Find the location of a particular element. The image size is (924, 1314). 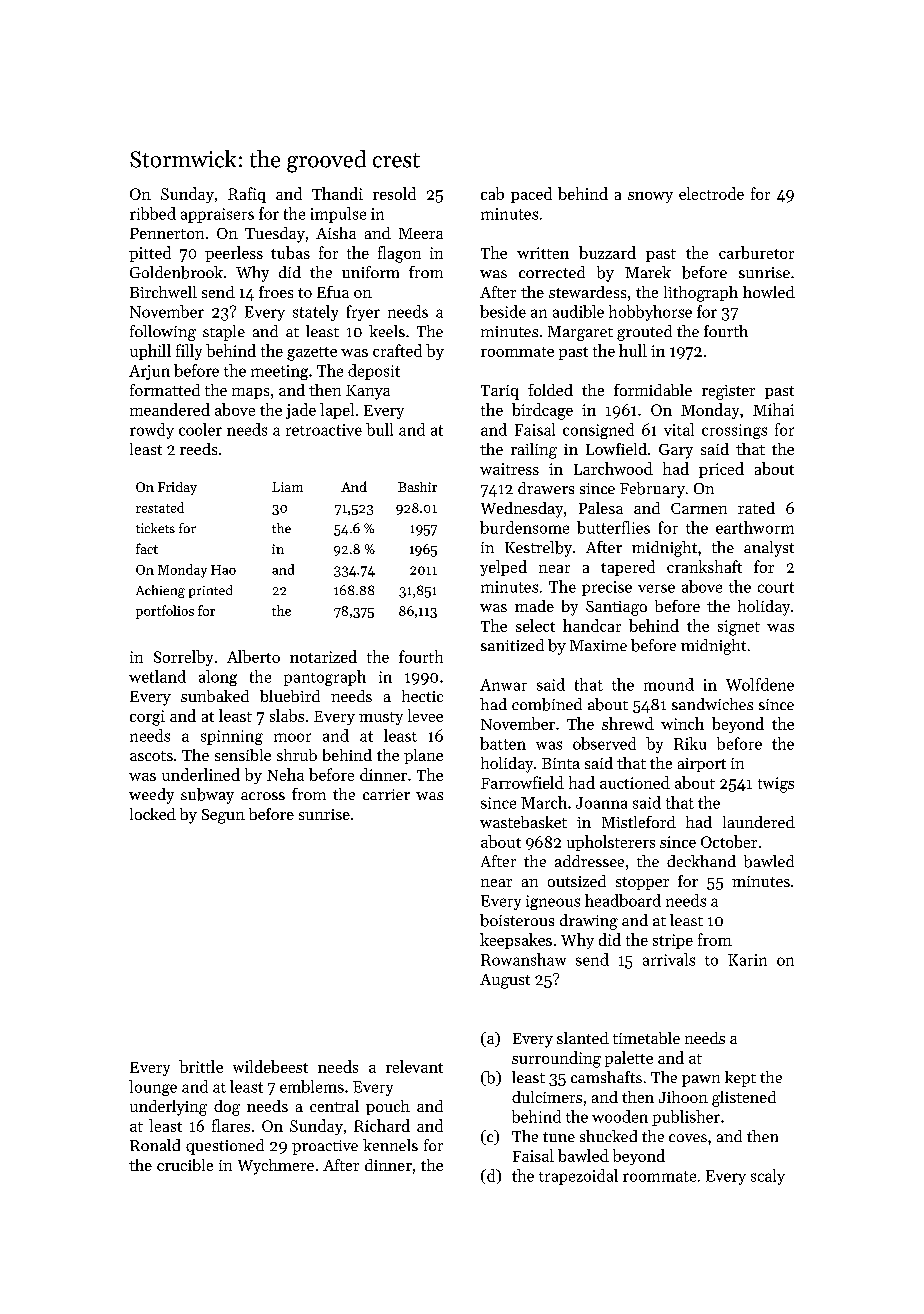

electrode is located at coordinates (711, 193).
